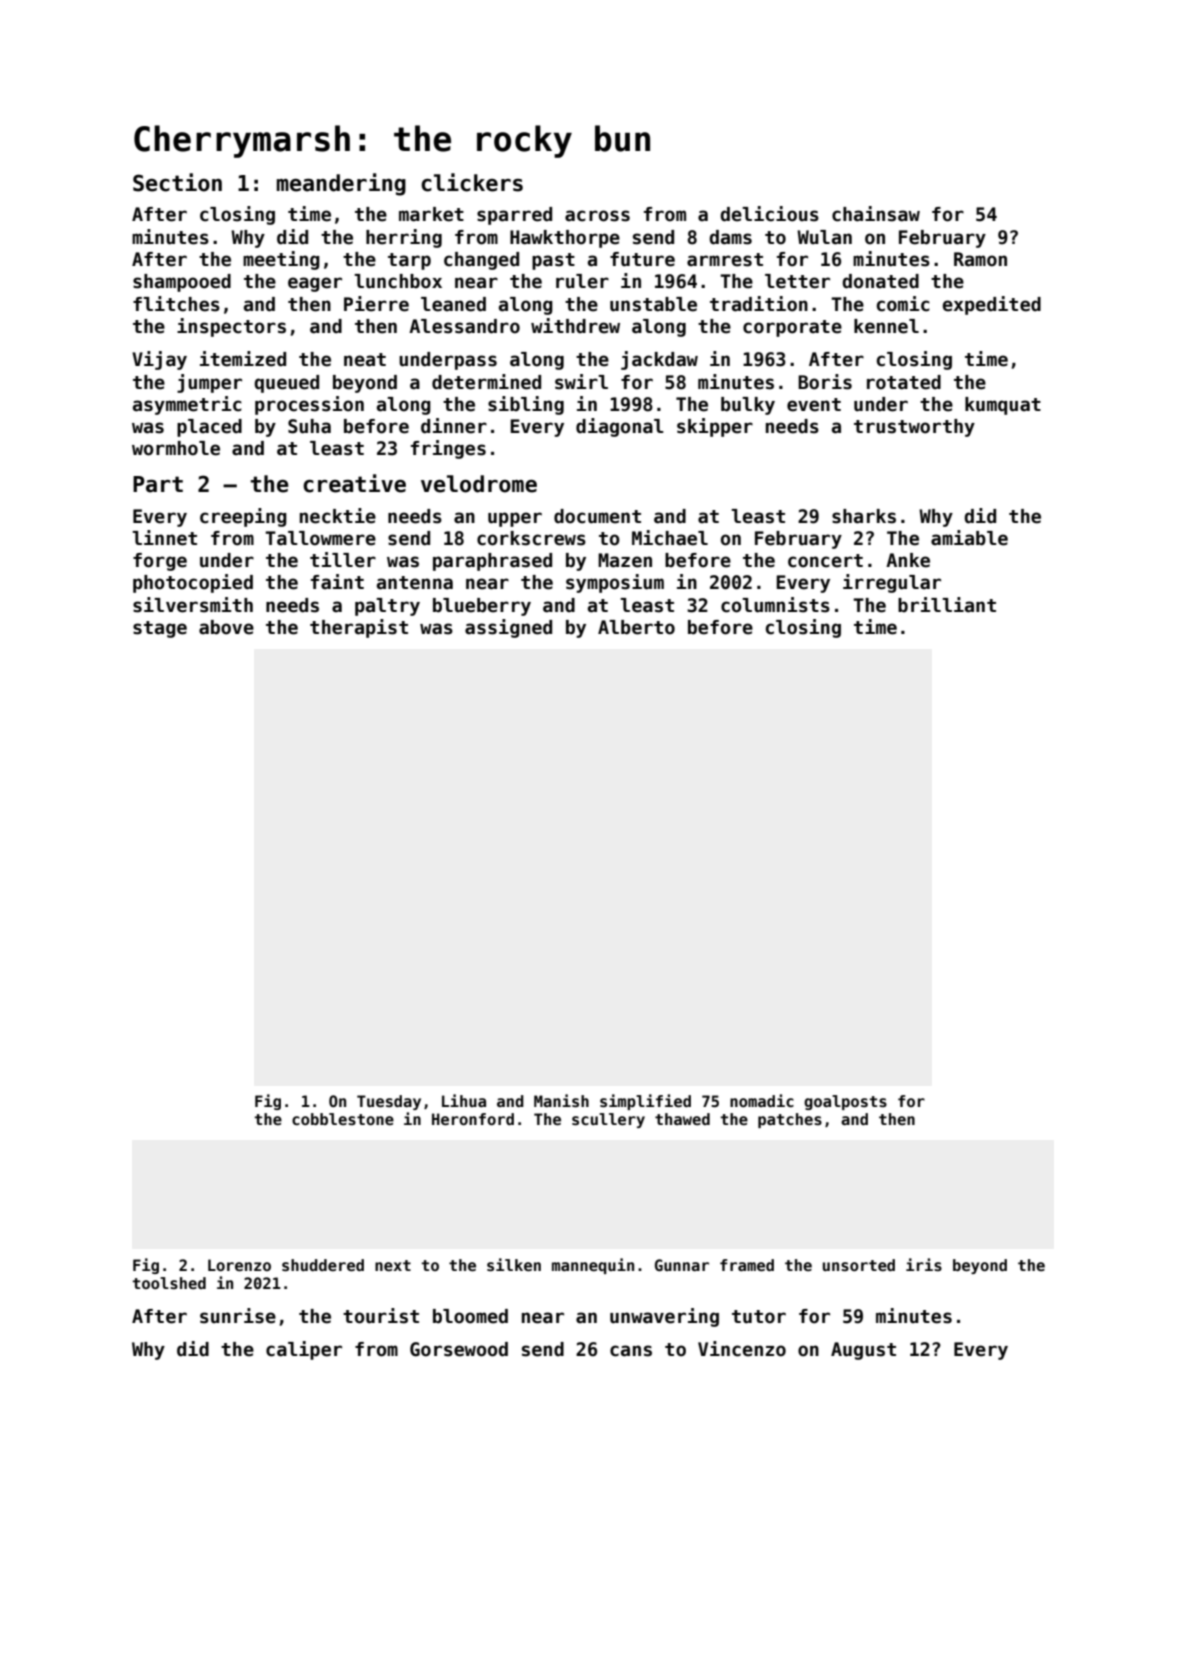  What do you see at coordinates (597, 216) in the document?
I see `across` at bounding box center [597, 216].
